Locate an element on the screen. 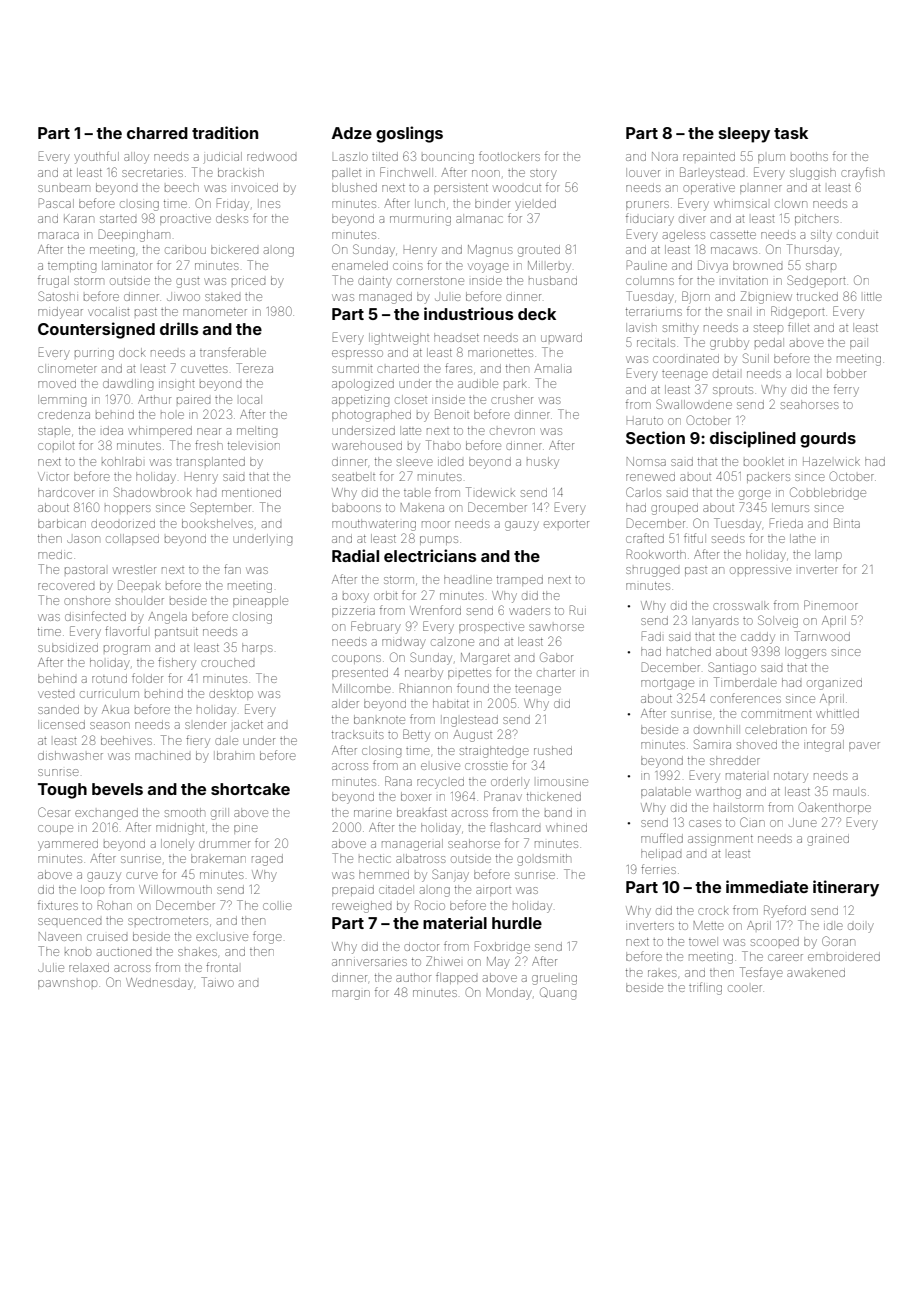  little is located at coordinates (873, 296).
